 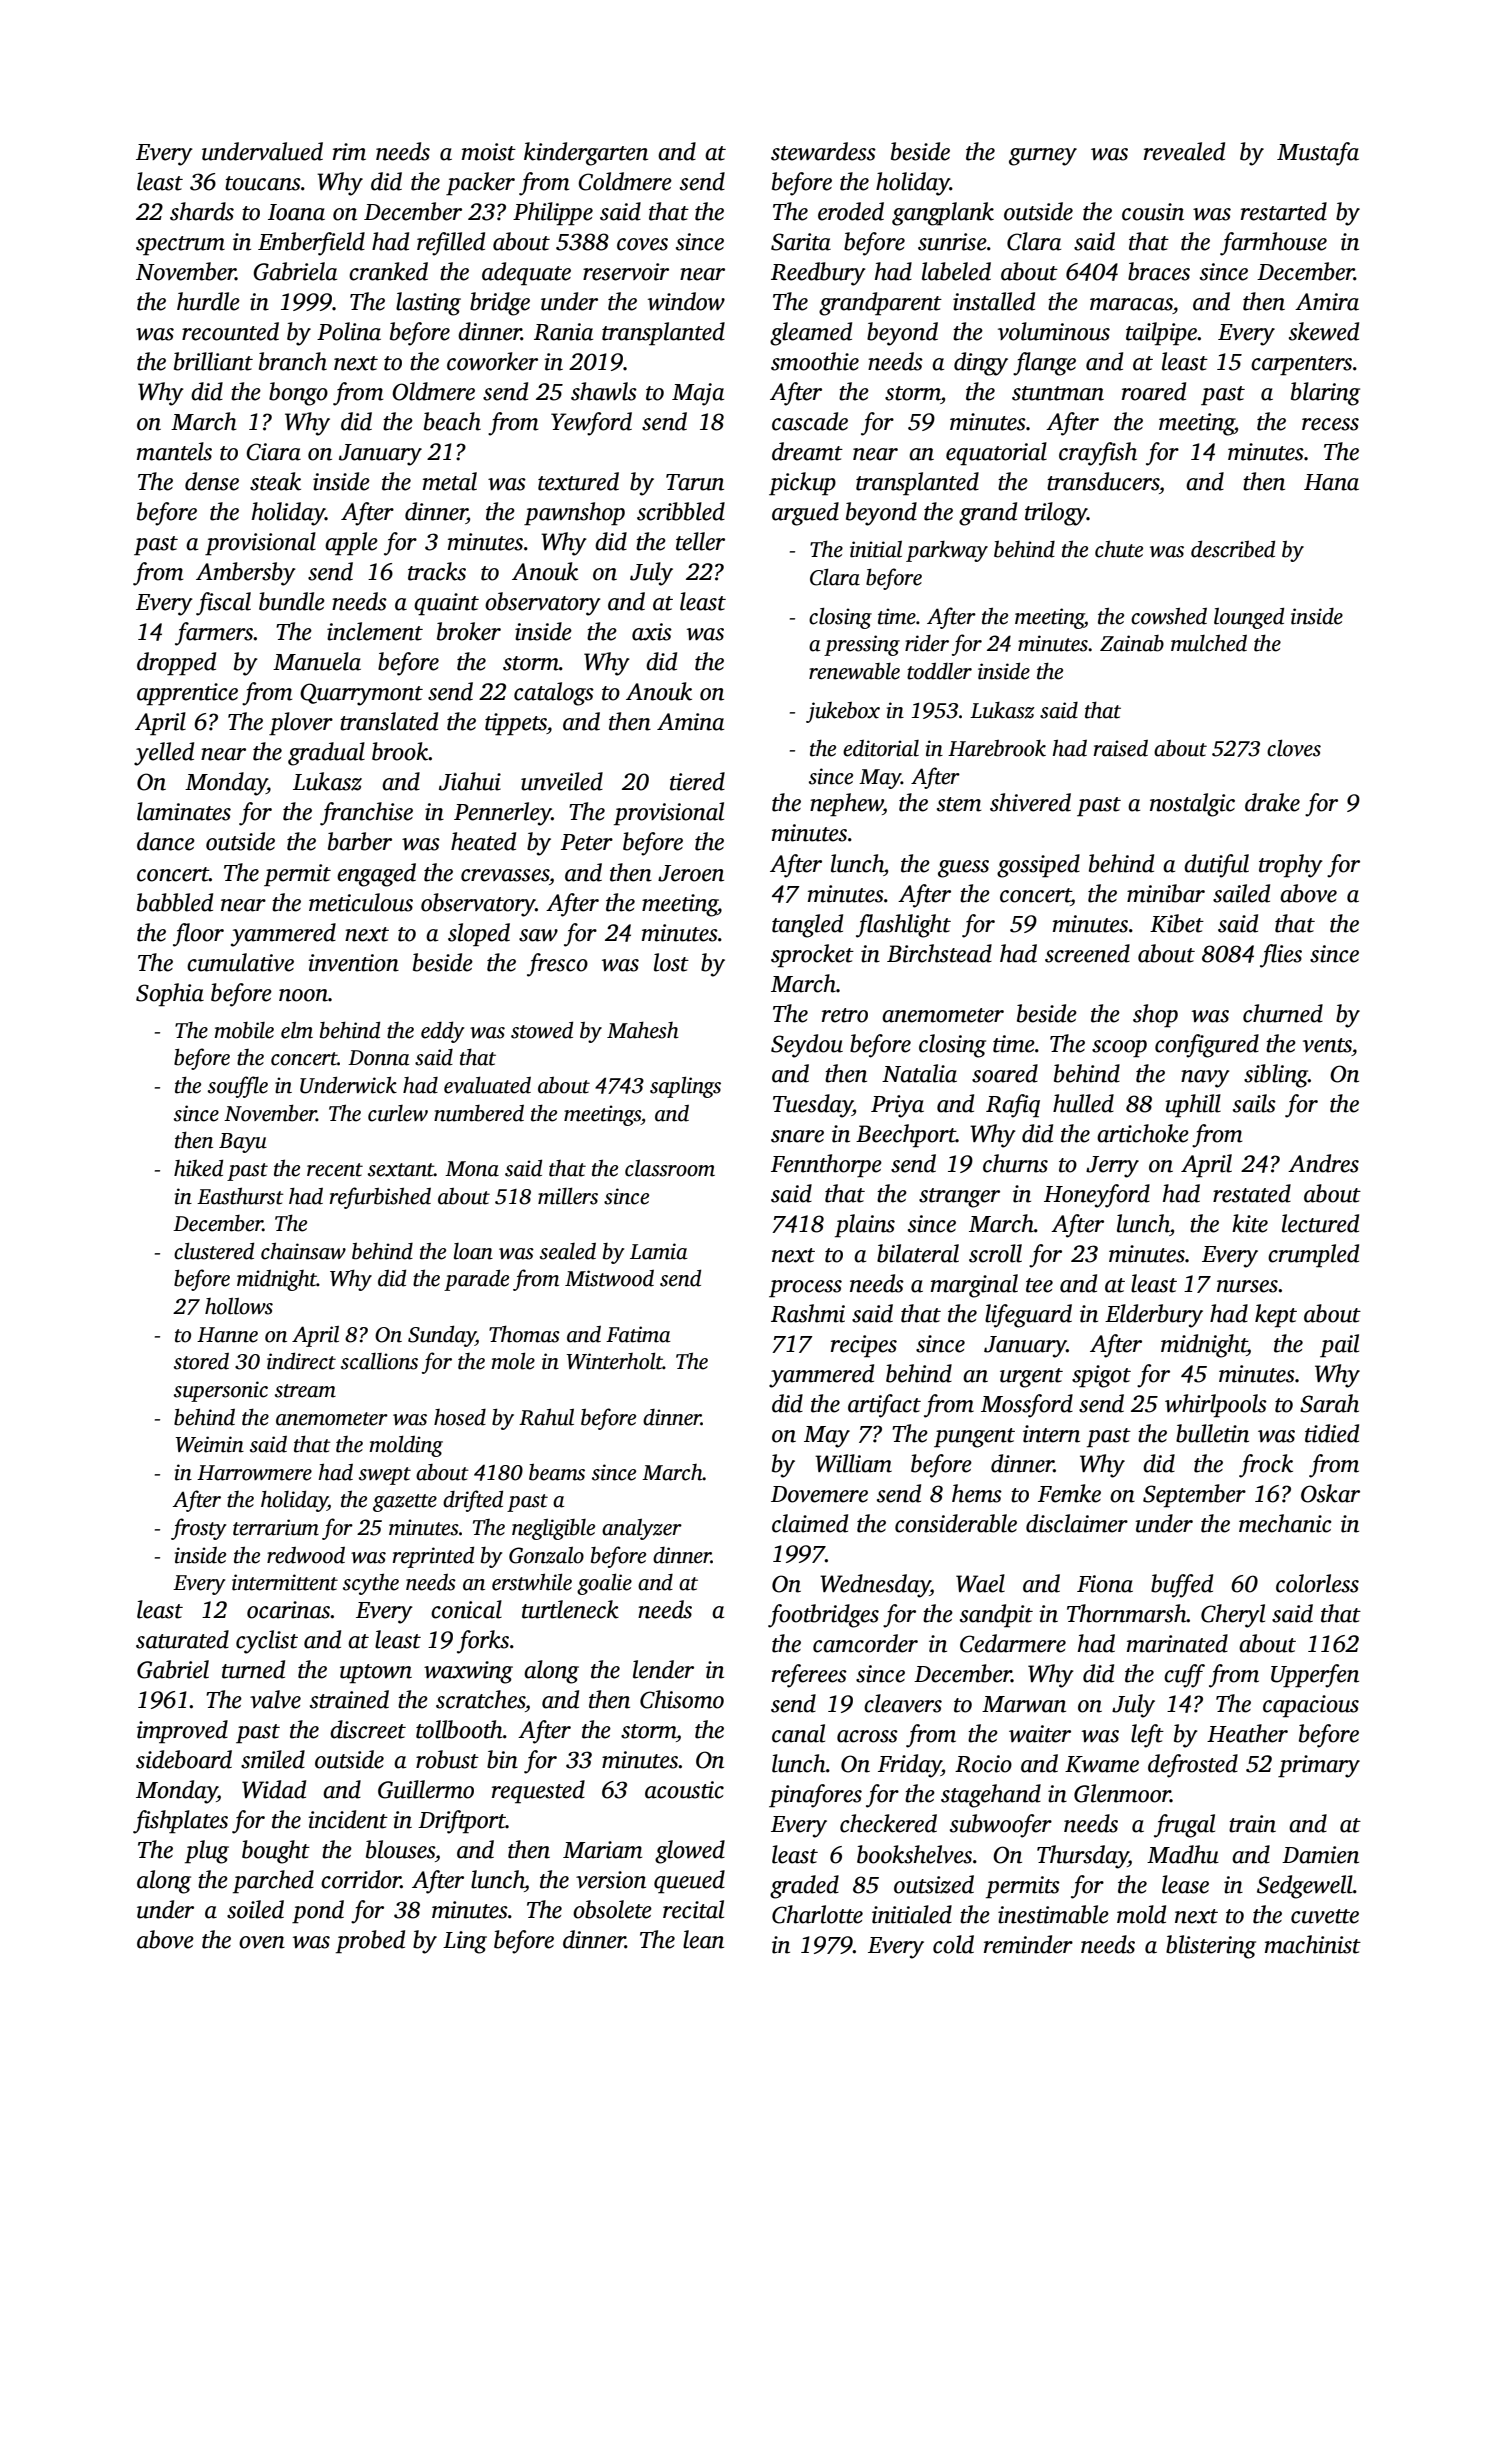 I want to click on lean, so click(x=703, y=1939).
